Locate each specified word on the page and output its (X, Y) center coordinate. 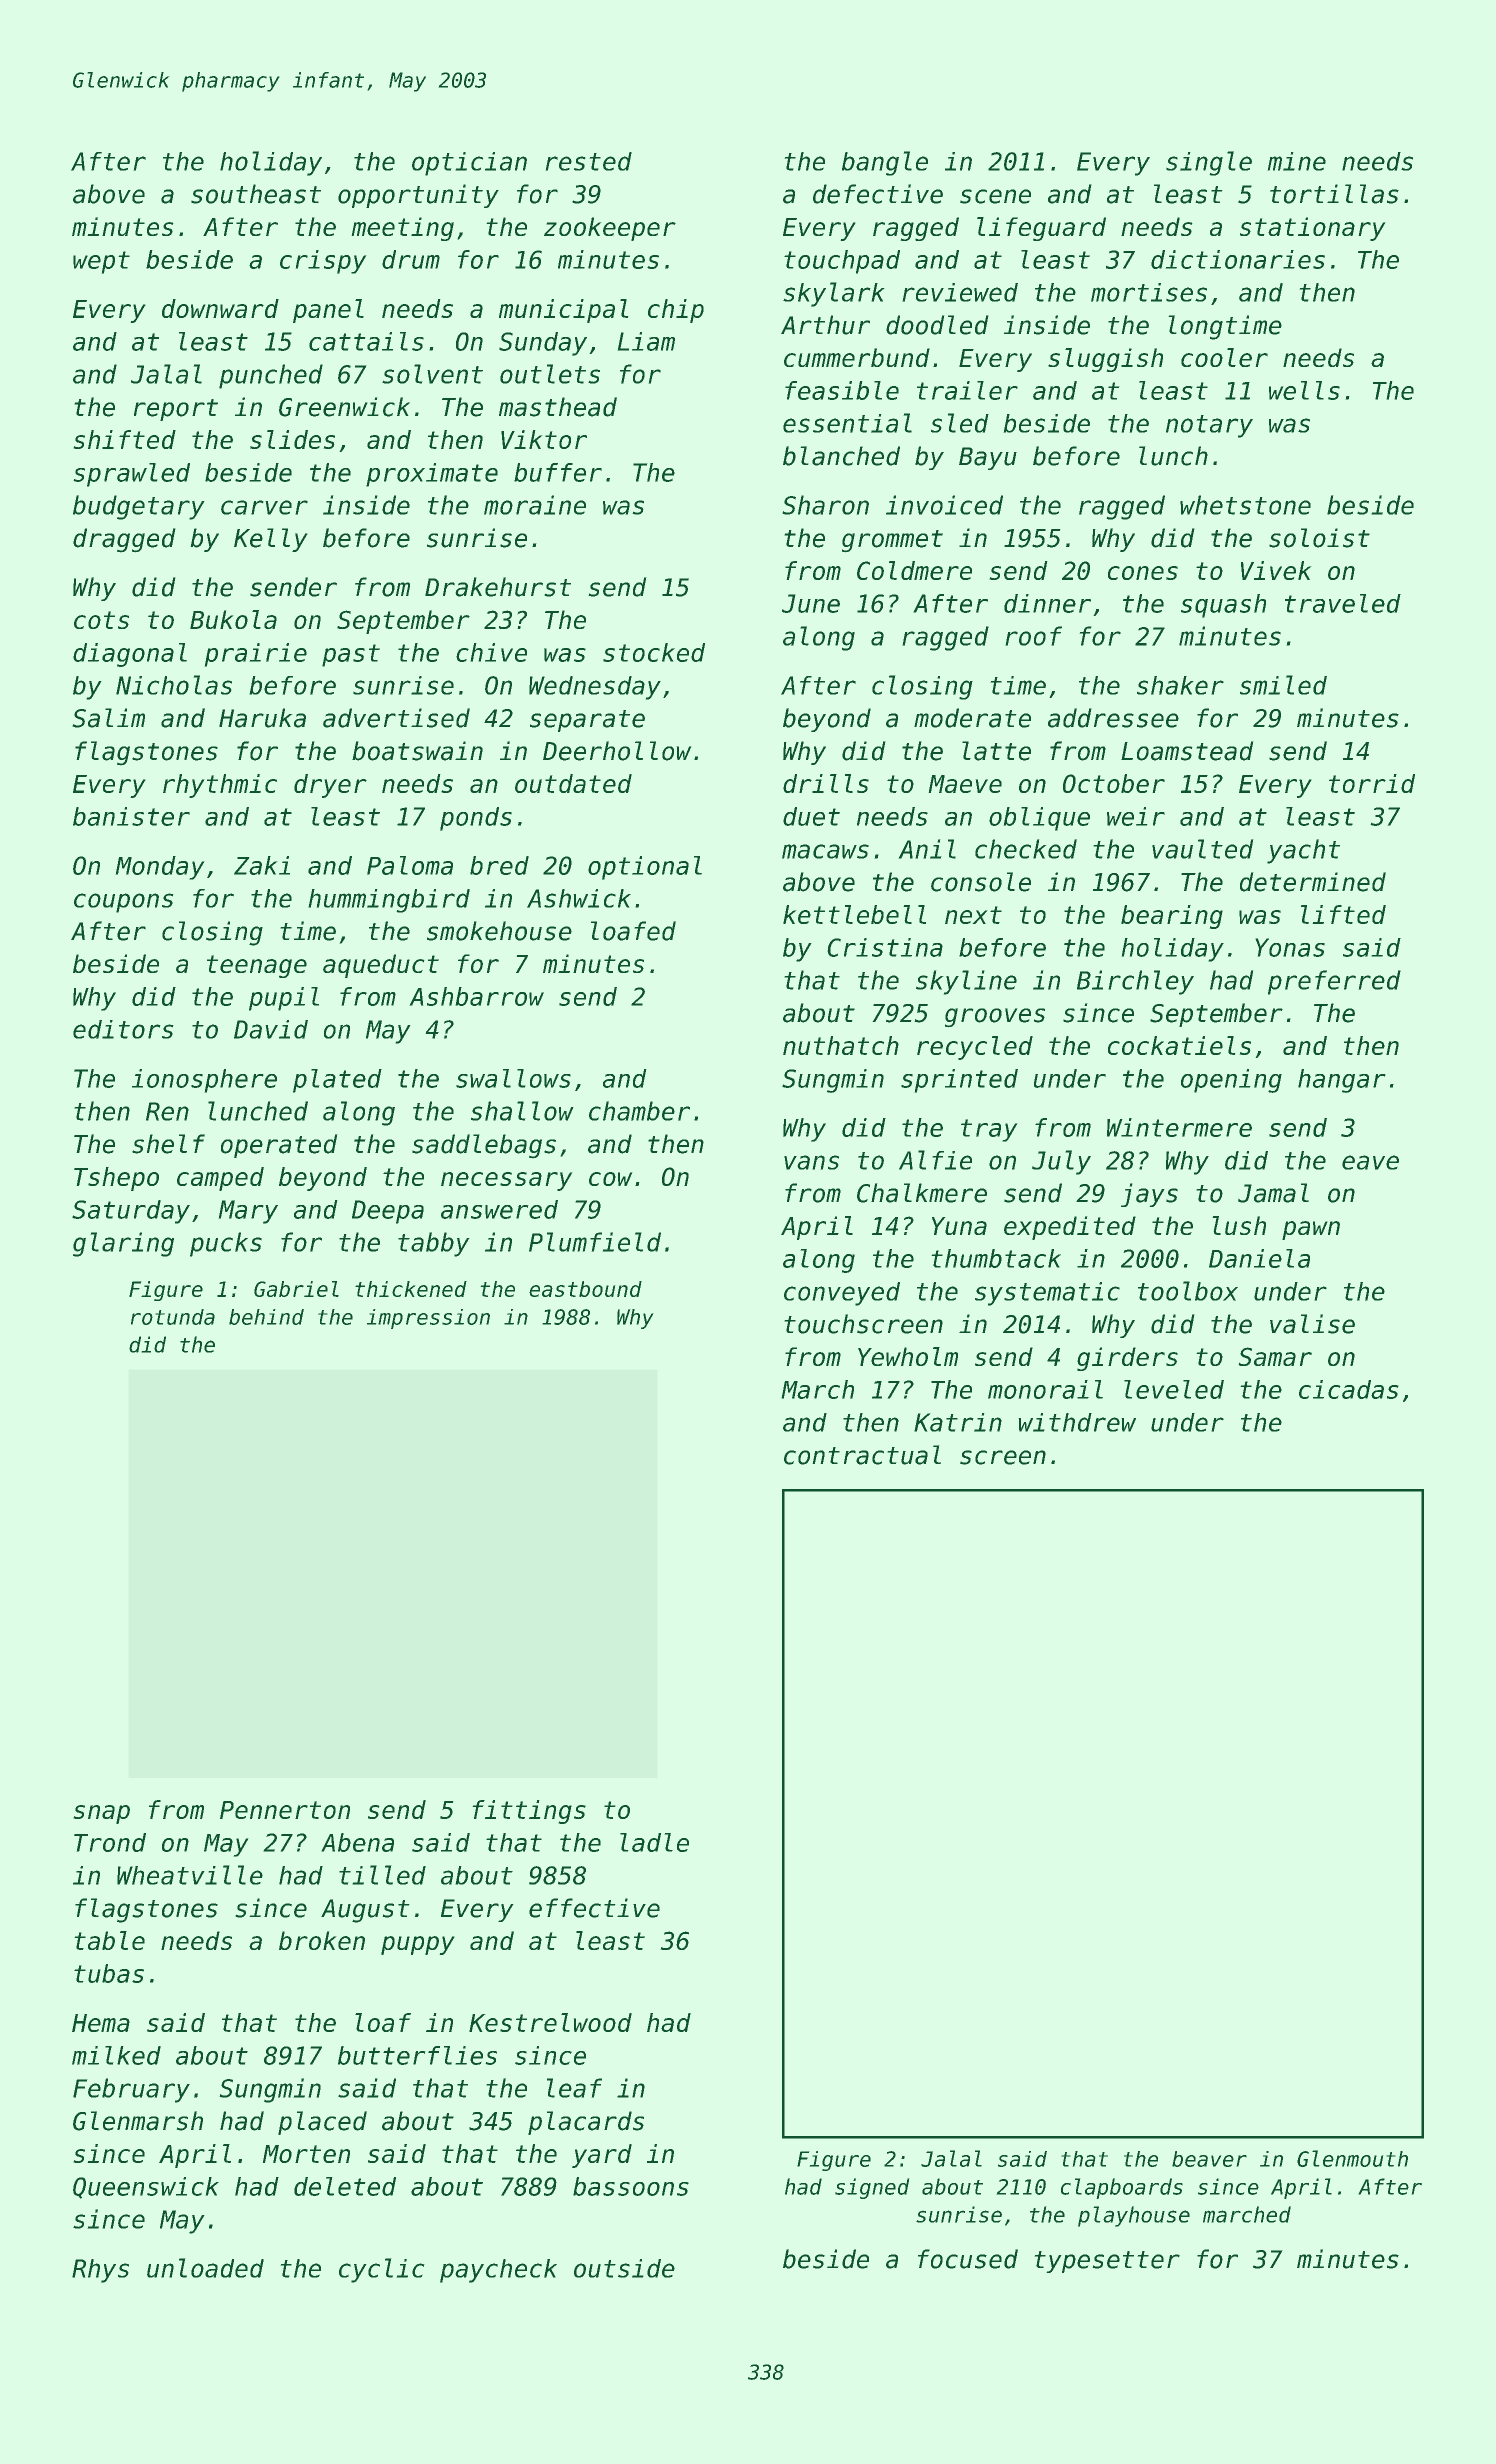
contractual (862, 1455)
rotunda (173, 1317)
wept (101, 262)
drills (826, 783)
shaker (1180, 685)
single (1209, 163)
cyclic (381, 2270)
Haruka (262, 718)
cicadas (1348, 1389)
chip (676, 311)
